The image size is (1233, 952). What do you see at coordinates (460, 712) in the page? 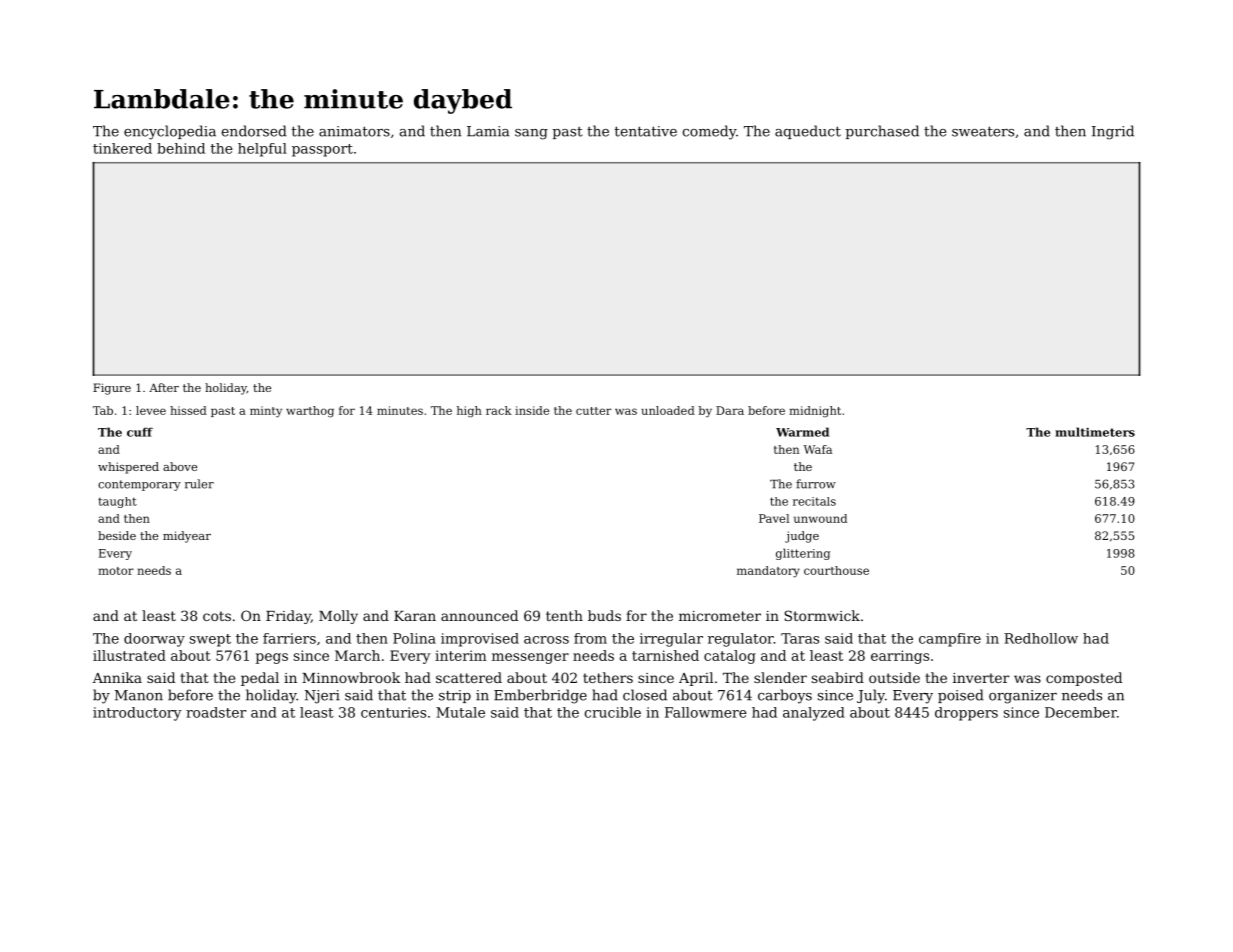
I see `Mutale` at bounding box center [460, 712].
